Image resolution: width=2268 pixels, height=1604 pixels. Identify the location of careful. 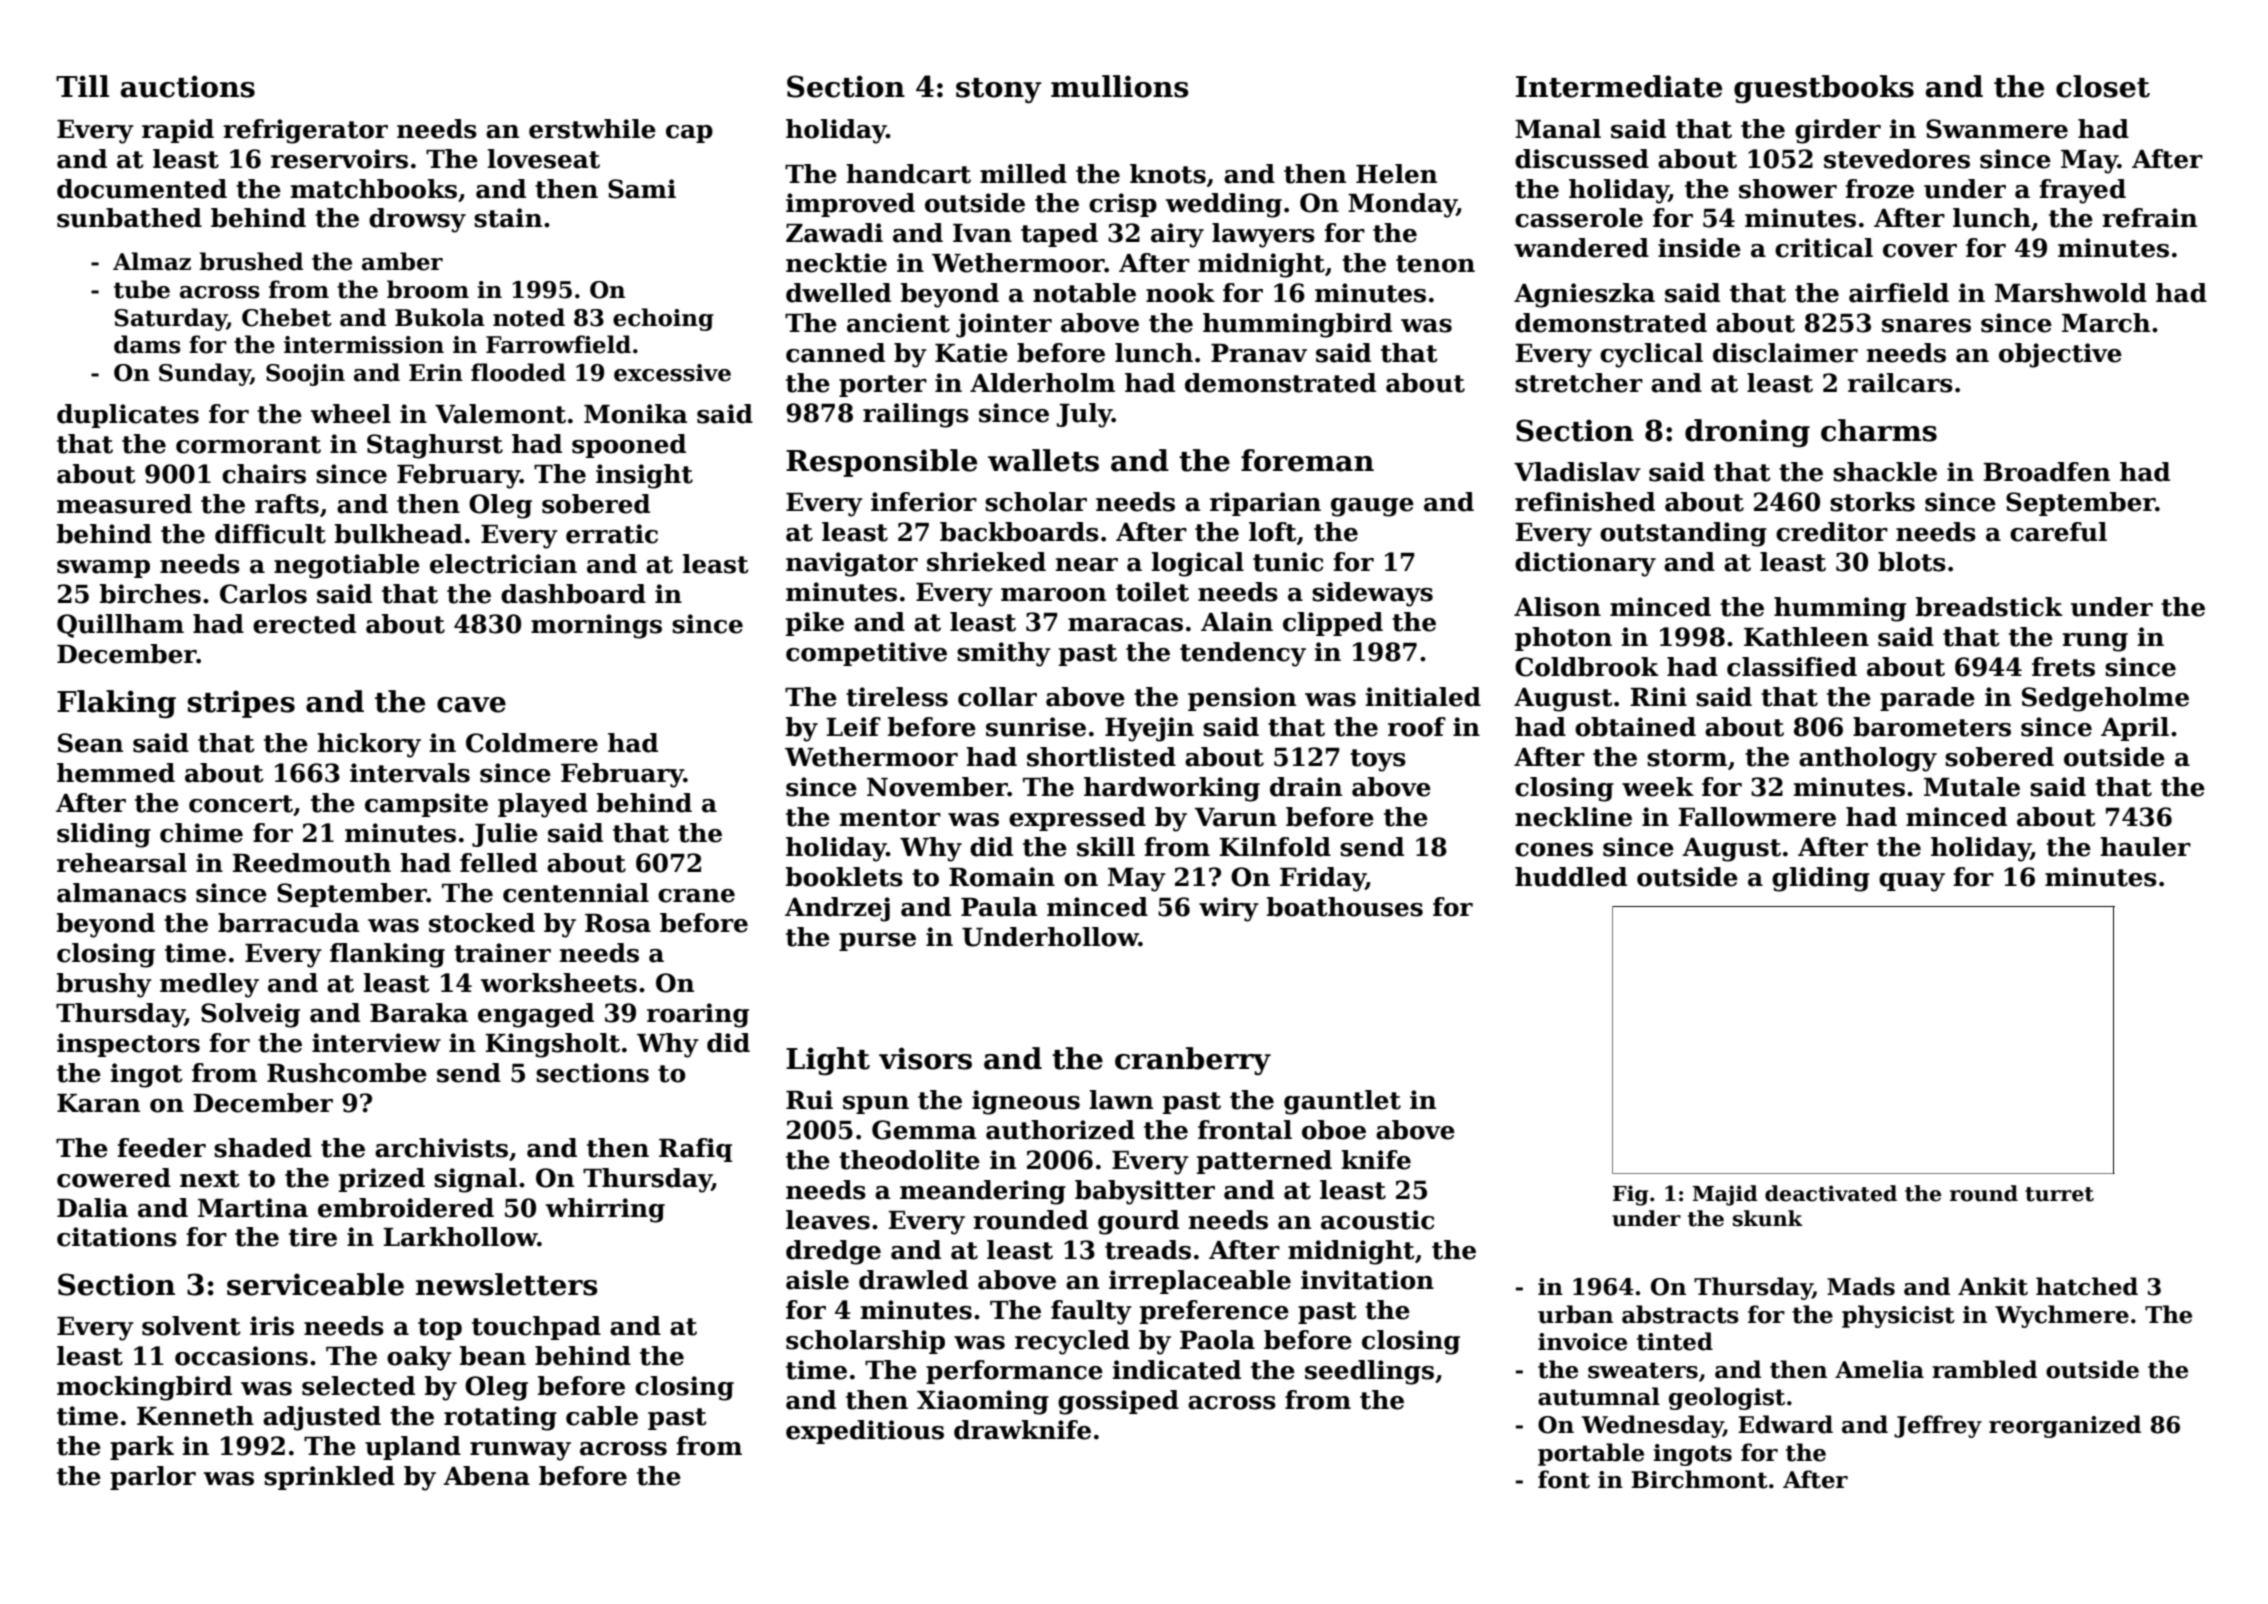
(2058, 532).
